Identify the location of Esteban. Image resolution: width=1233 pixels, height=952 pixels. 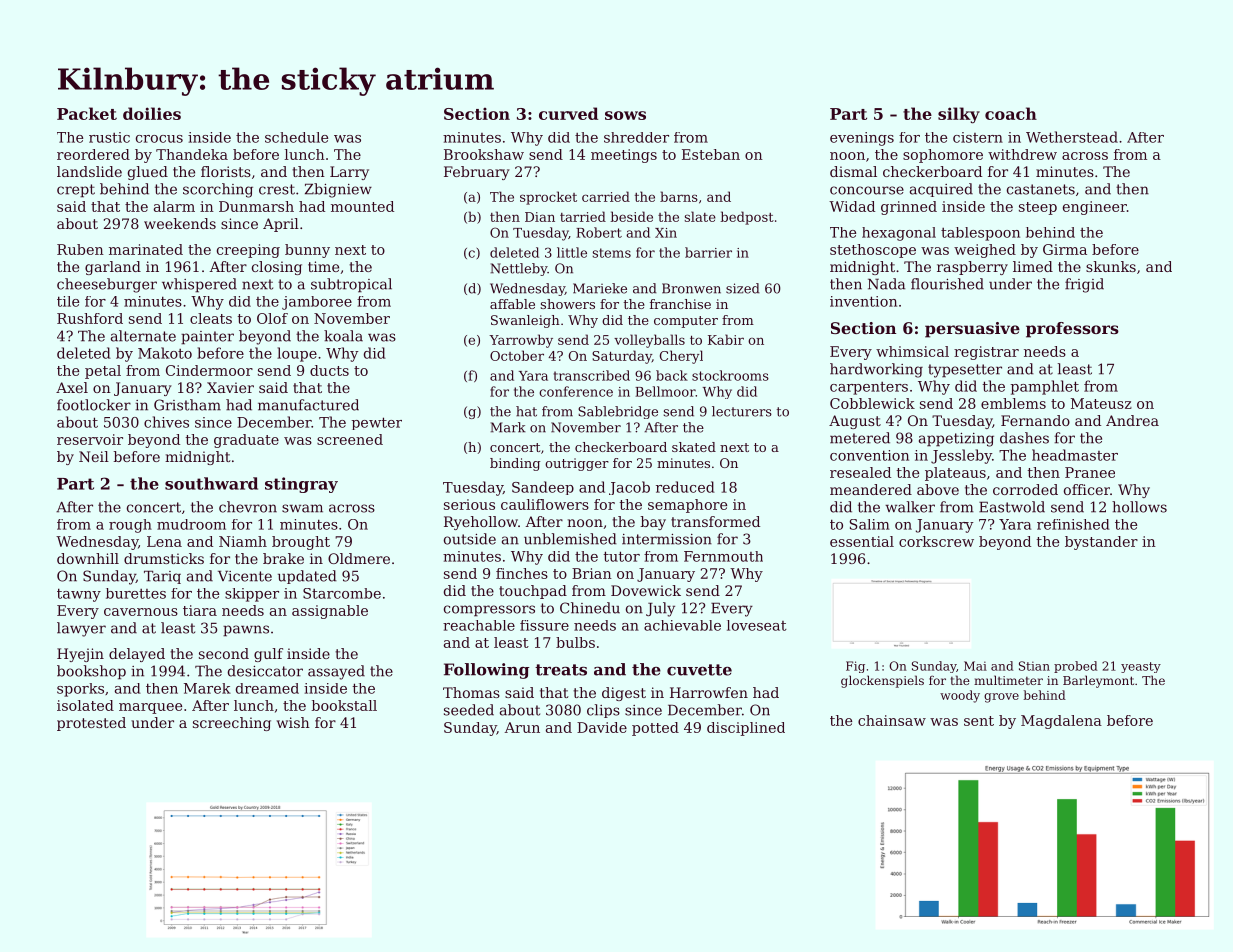
(711, 154).
